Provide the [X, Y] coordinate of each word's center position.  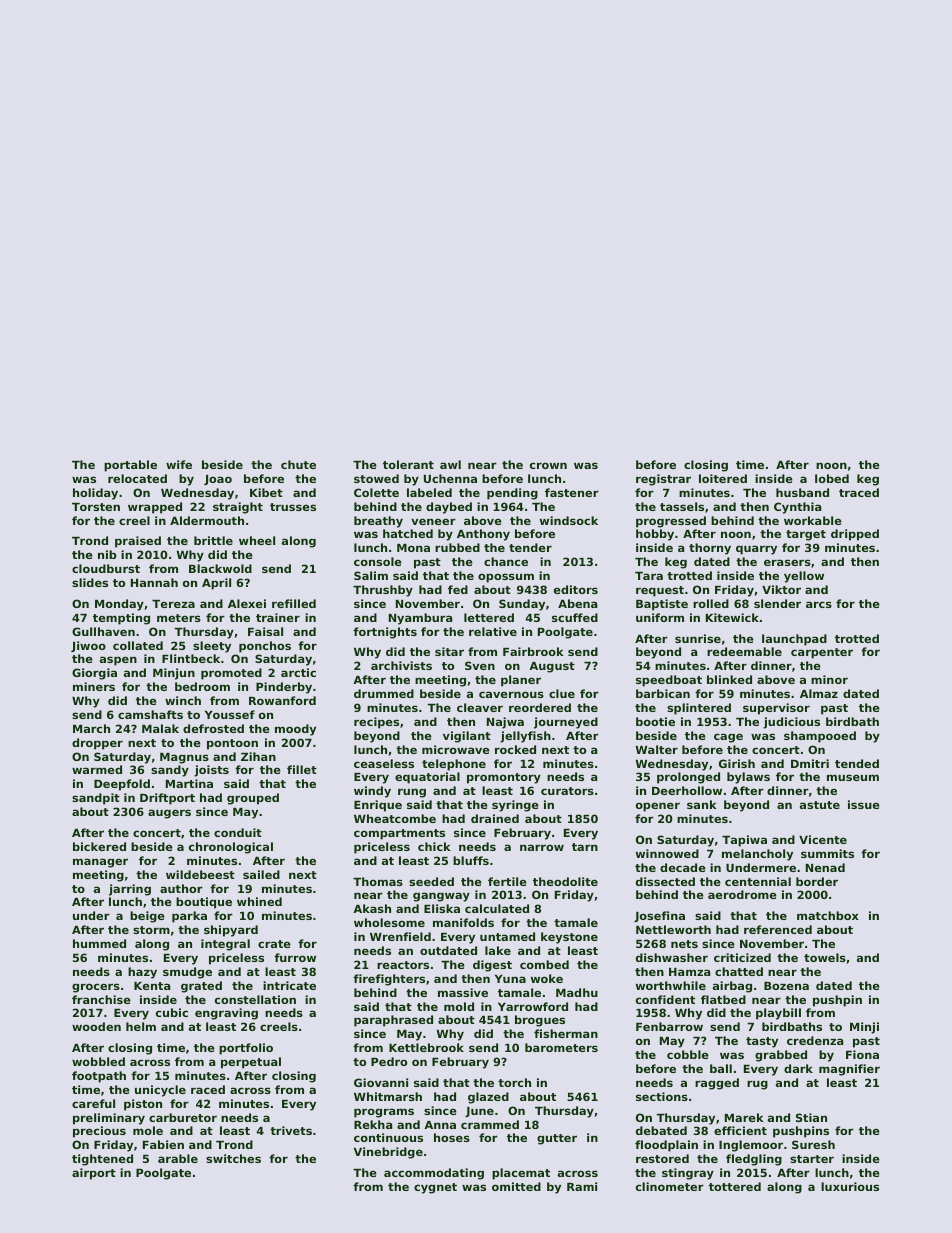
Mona [413, 548]
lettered [489, 617]
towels [825, 957]
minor [829, 679]
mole [148, 1130]
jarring [130, 890]
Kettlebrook [426, 1047]
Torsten [96, 507]
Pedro [389, 1061]
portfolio [246, 1049]
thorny [710, 549]
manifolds [463, 922]
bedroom [202, 686]
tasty [762, 1042]
